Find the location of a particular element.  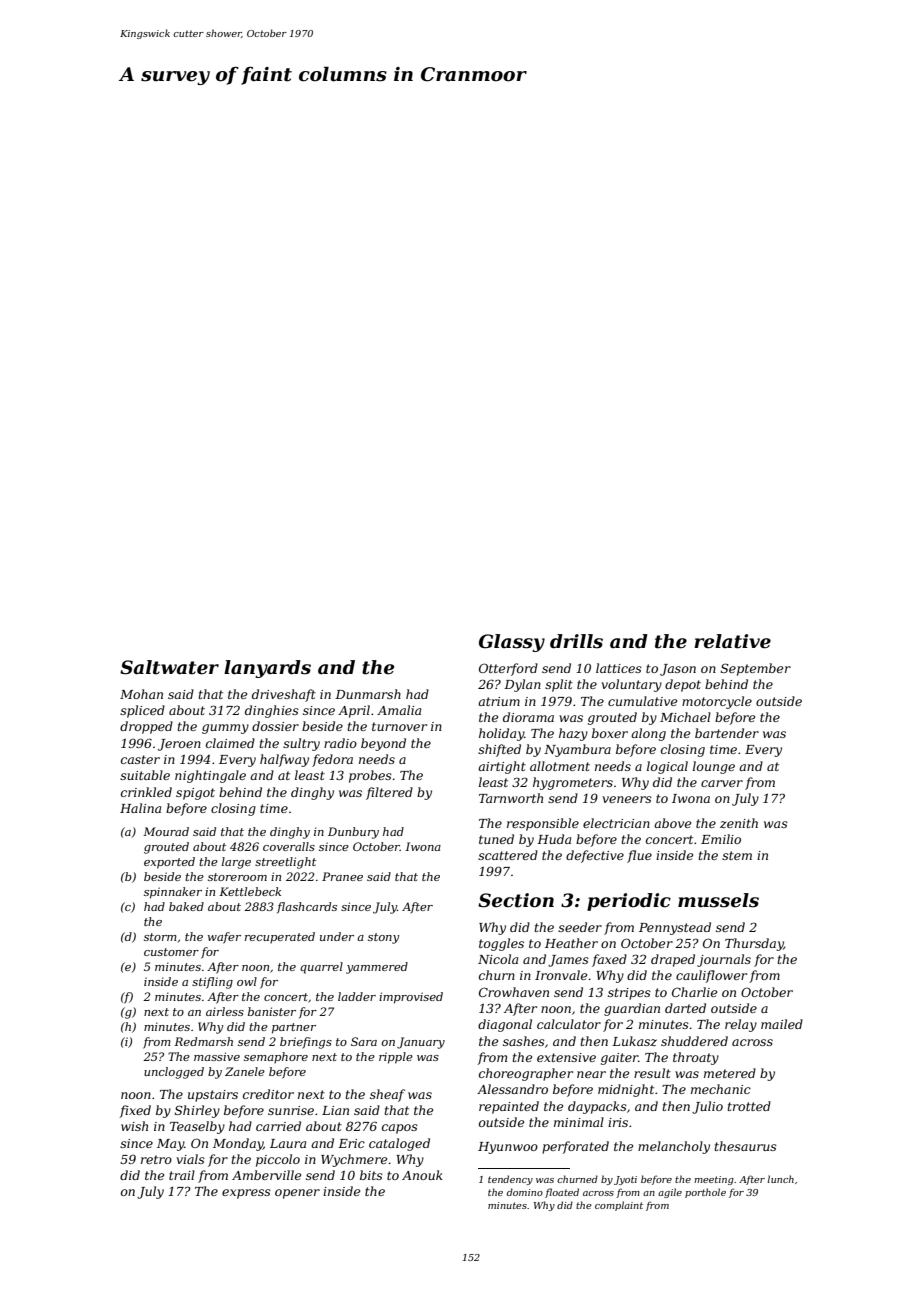

Glassy is located at coordinates (512, 643).
